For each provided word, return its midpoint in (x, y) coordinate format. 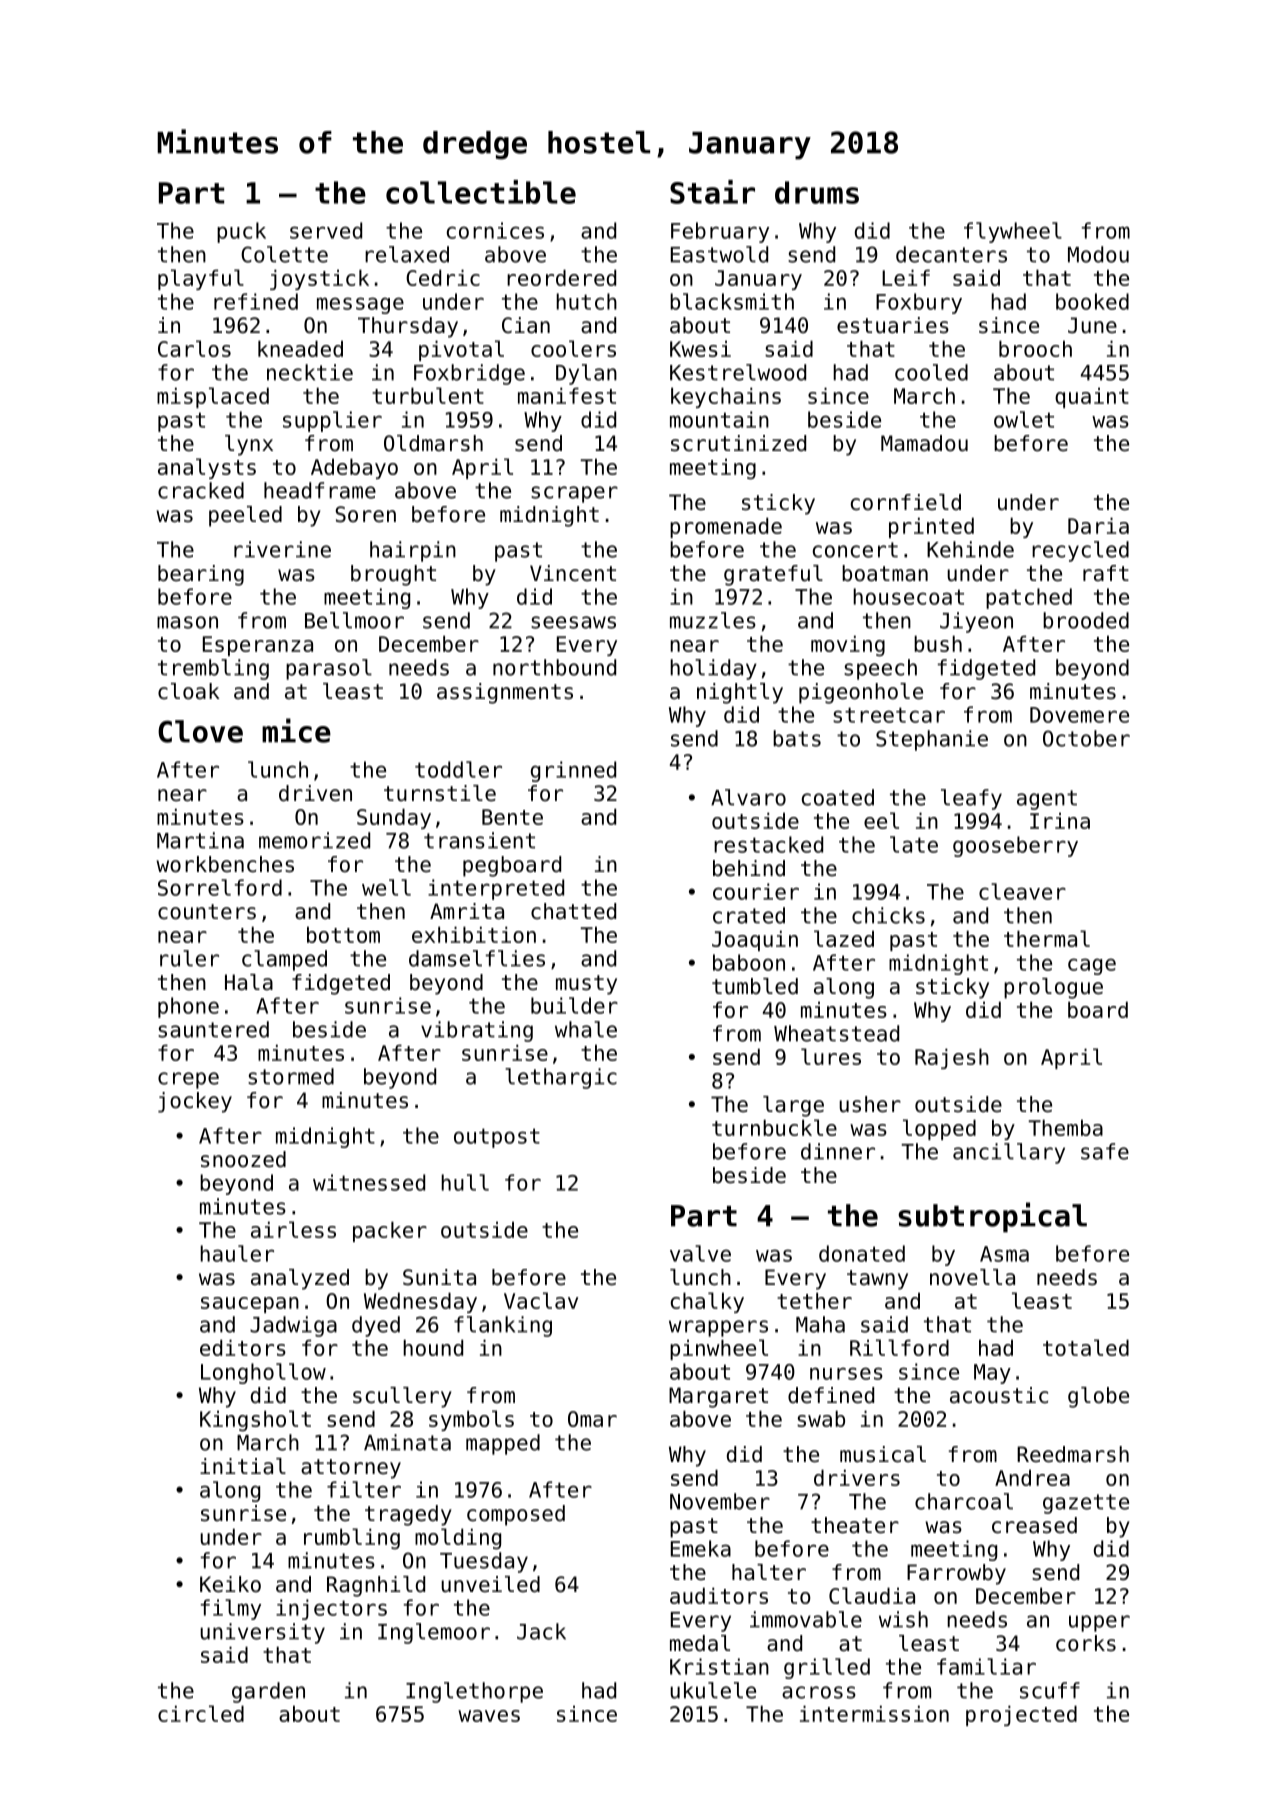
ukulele (713, 1690)
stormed (291, 1076)
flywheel (1013, 232)
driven (315, 793)
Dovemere (1079, 715)
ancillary (1009, 1153)
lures (831, 1056)
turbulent (428, 395)
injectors (331, 1609)
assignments (505, 693)
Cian (526, 325)
